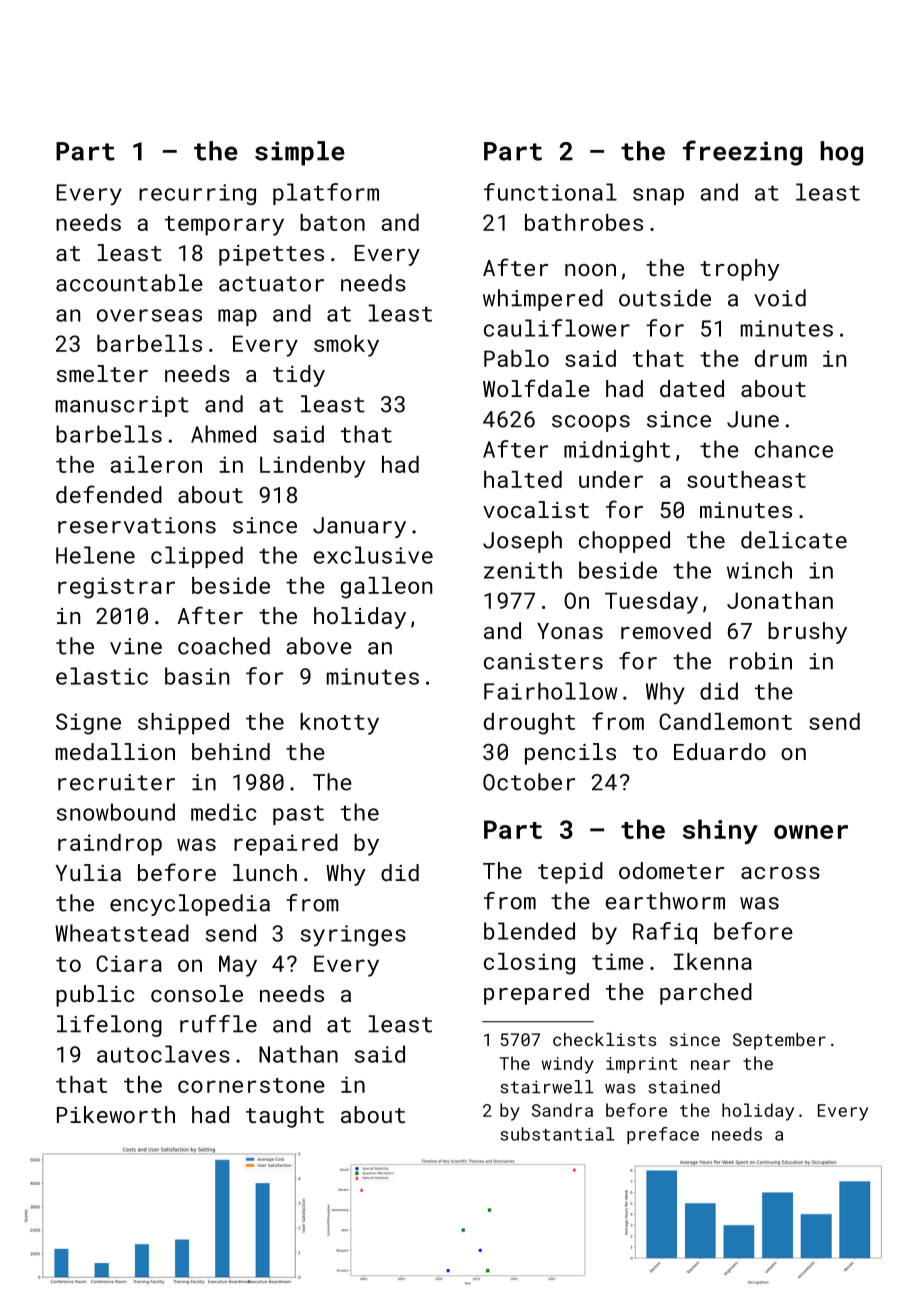 Image resolution: width=924 pixels, height=1311 pixels. What do you see at coordinates (761, 661) in the screenshot?
I see `robin` at bounding box center [761, 661].
